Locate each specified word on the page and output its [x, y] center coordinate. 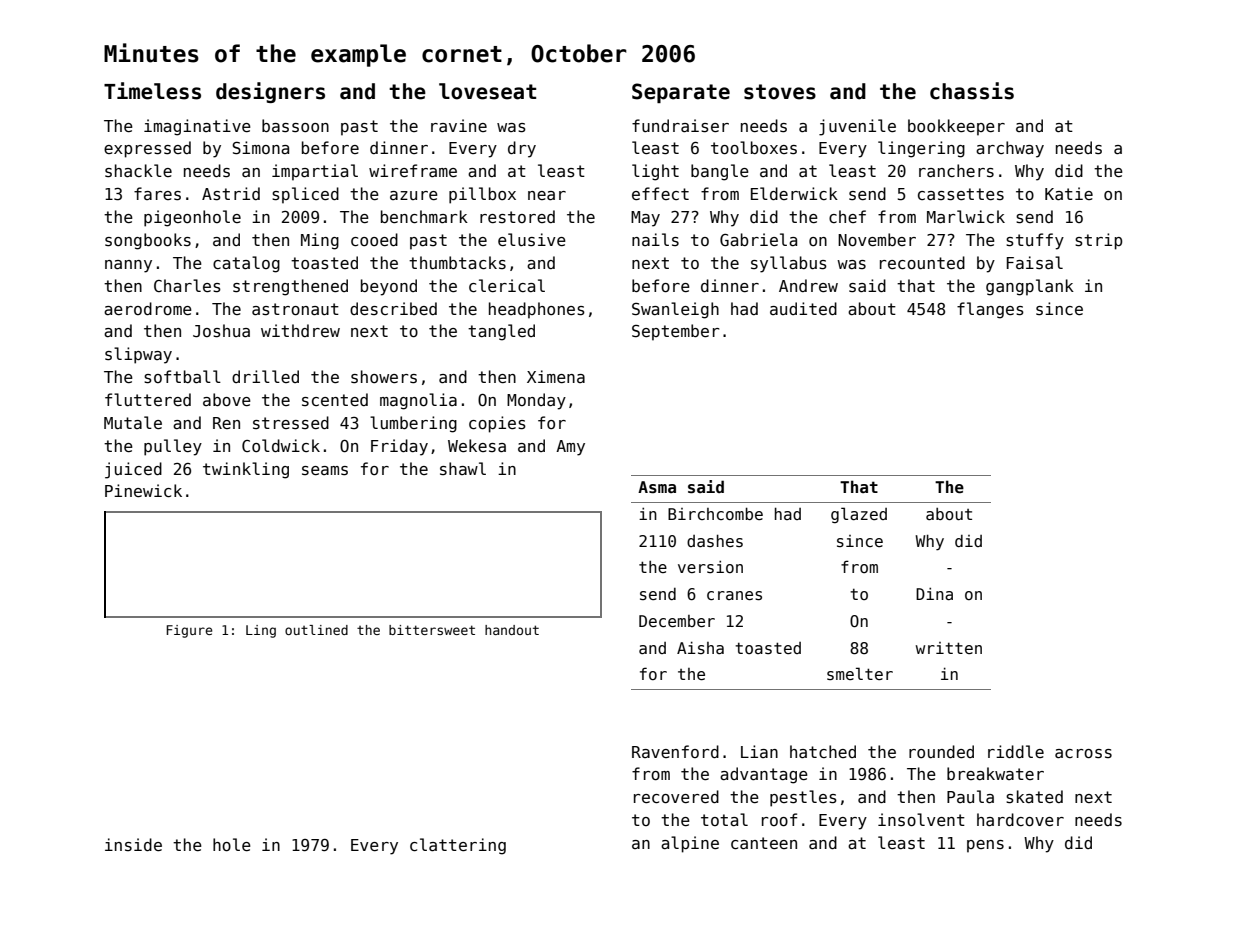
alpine [690, 844]
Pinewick [143, 490]
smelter [860, 674]
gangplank [1030, 287]
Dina [934, 593]
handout [512, 630]
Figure [189, 631]
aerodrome [148, 308]
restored [517, 216]
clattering [458, 846]
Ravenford [675, 751]
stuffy [1035, 241]
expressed [147, 149]
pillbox [482, 195]
